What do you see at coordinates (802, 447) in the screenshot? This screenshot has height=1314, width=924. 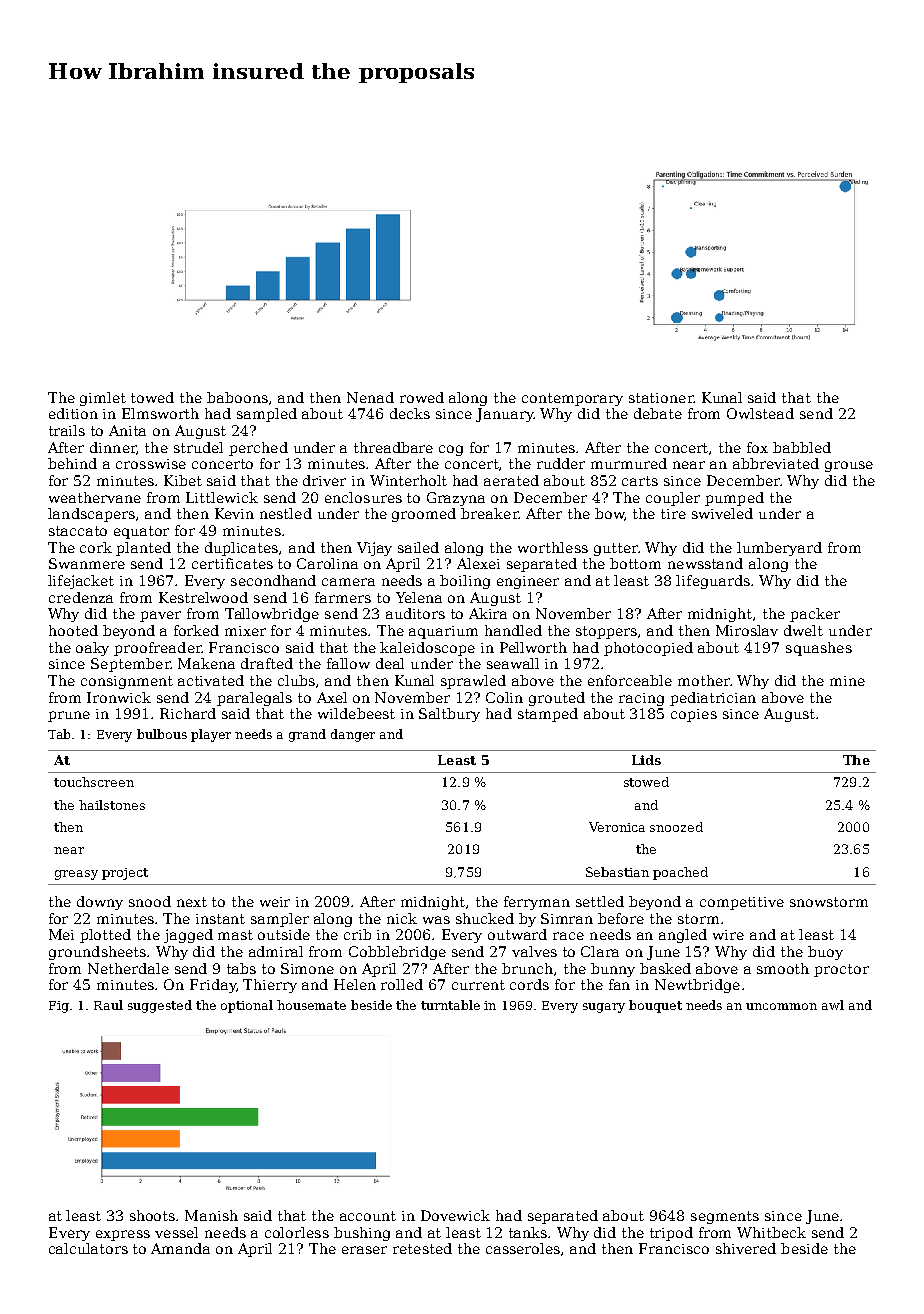 I see `babbled` at bounding box center [802, 447].
